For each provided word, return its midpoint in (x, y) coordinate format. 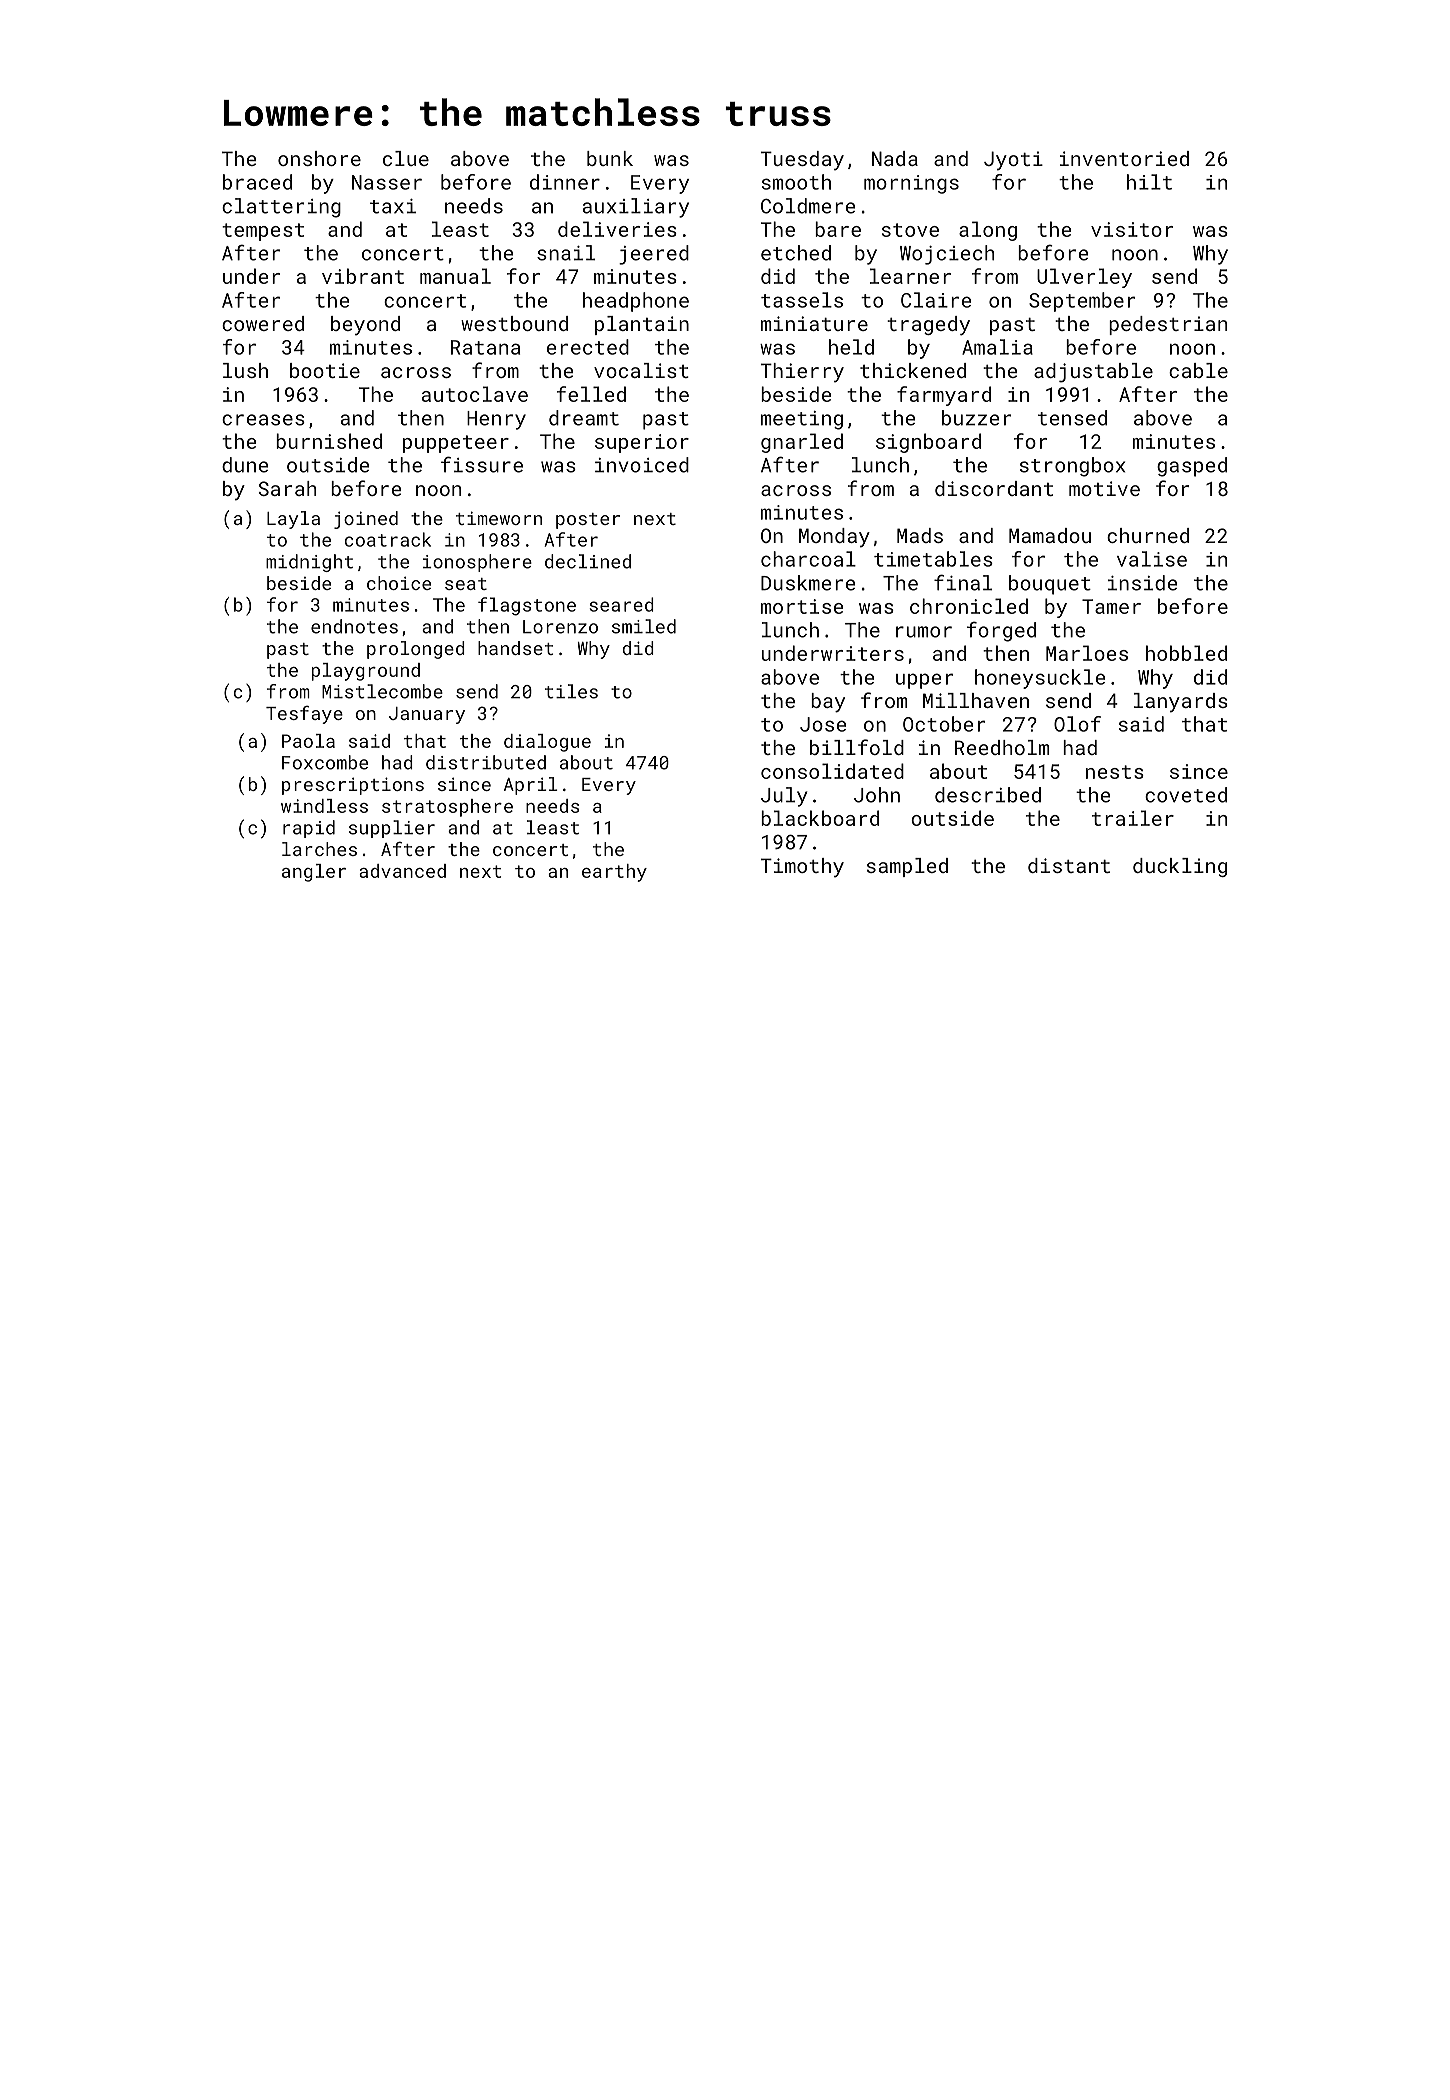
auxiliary (636, 208)
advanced (402, 871)
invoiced (642, 465)
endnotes (354, 626)
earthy (614, 873)
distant (1069, 865)
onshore (319, 158)
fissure (482, 464)
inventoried (1124, 158)
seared (622, 604)
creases (263, 420)
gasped (1192, 467)
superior (642, 443)
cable (1198, 370)
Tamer (1111, 606)
